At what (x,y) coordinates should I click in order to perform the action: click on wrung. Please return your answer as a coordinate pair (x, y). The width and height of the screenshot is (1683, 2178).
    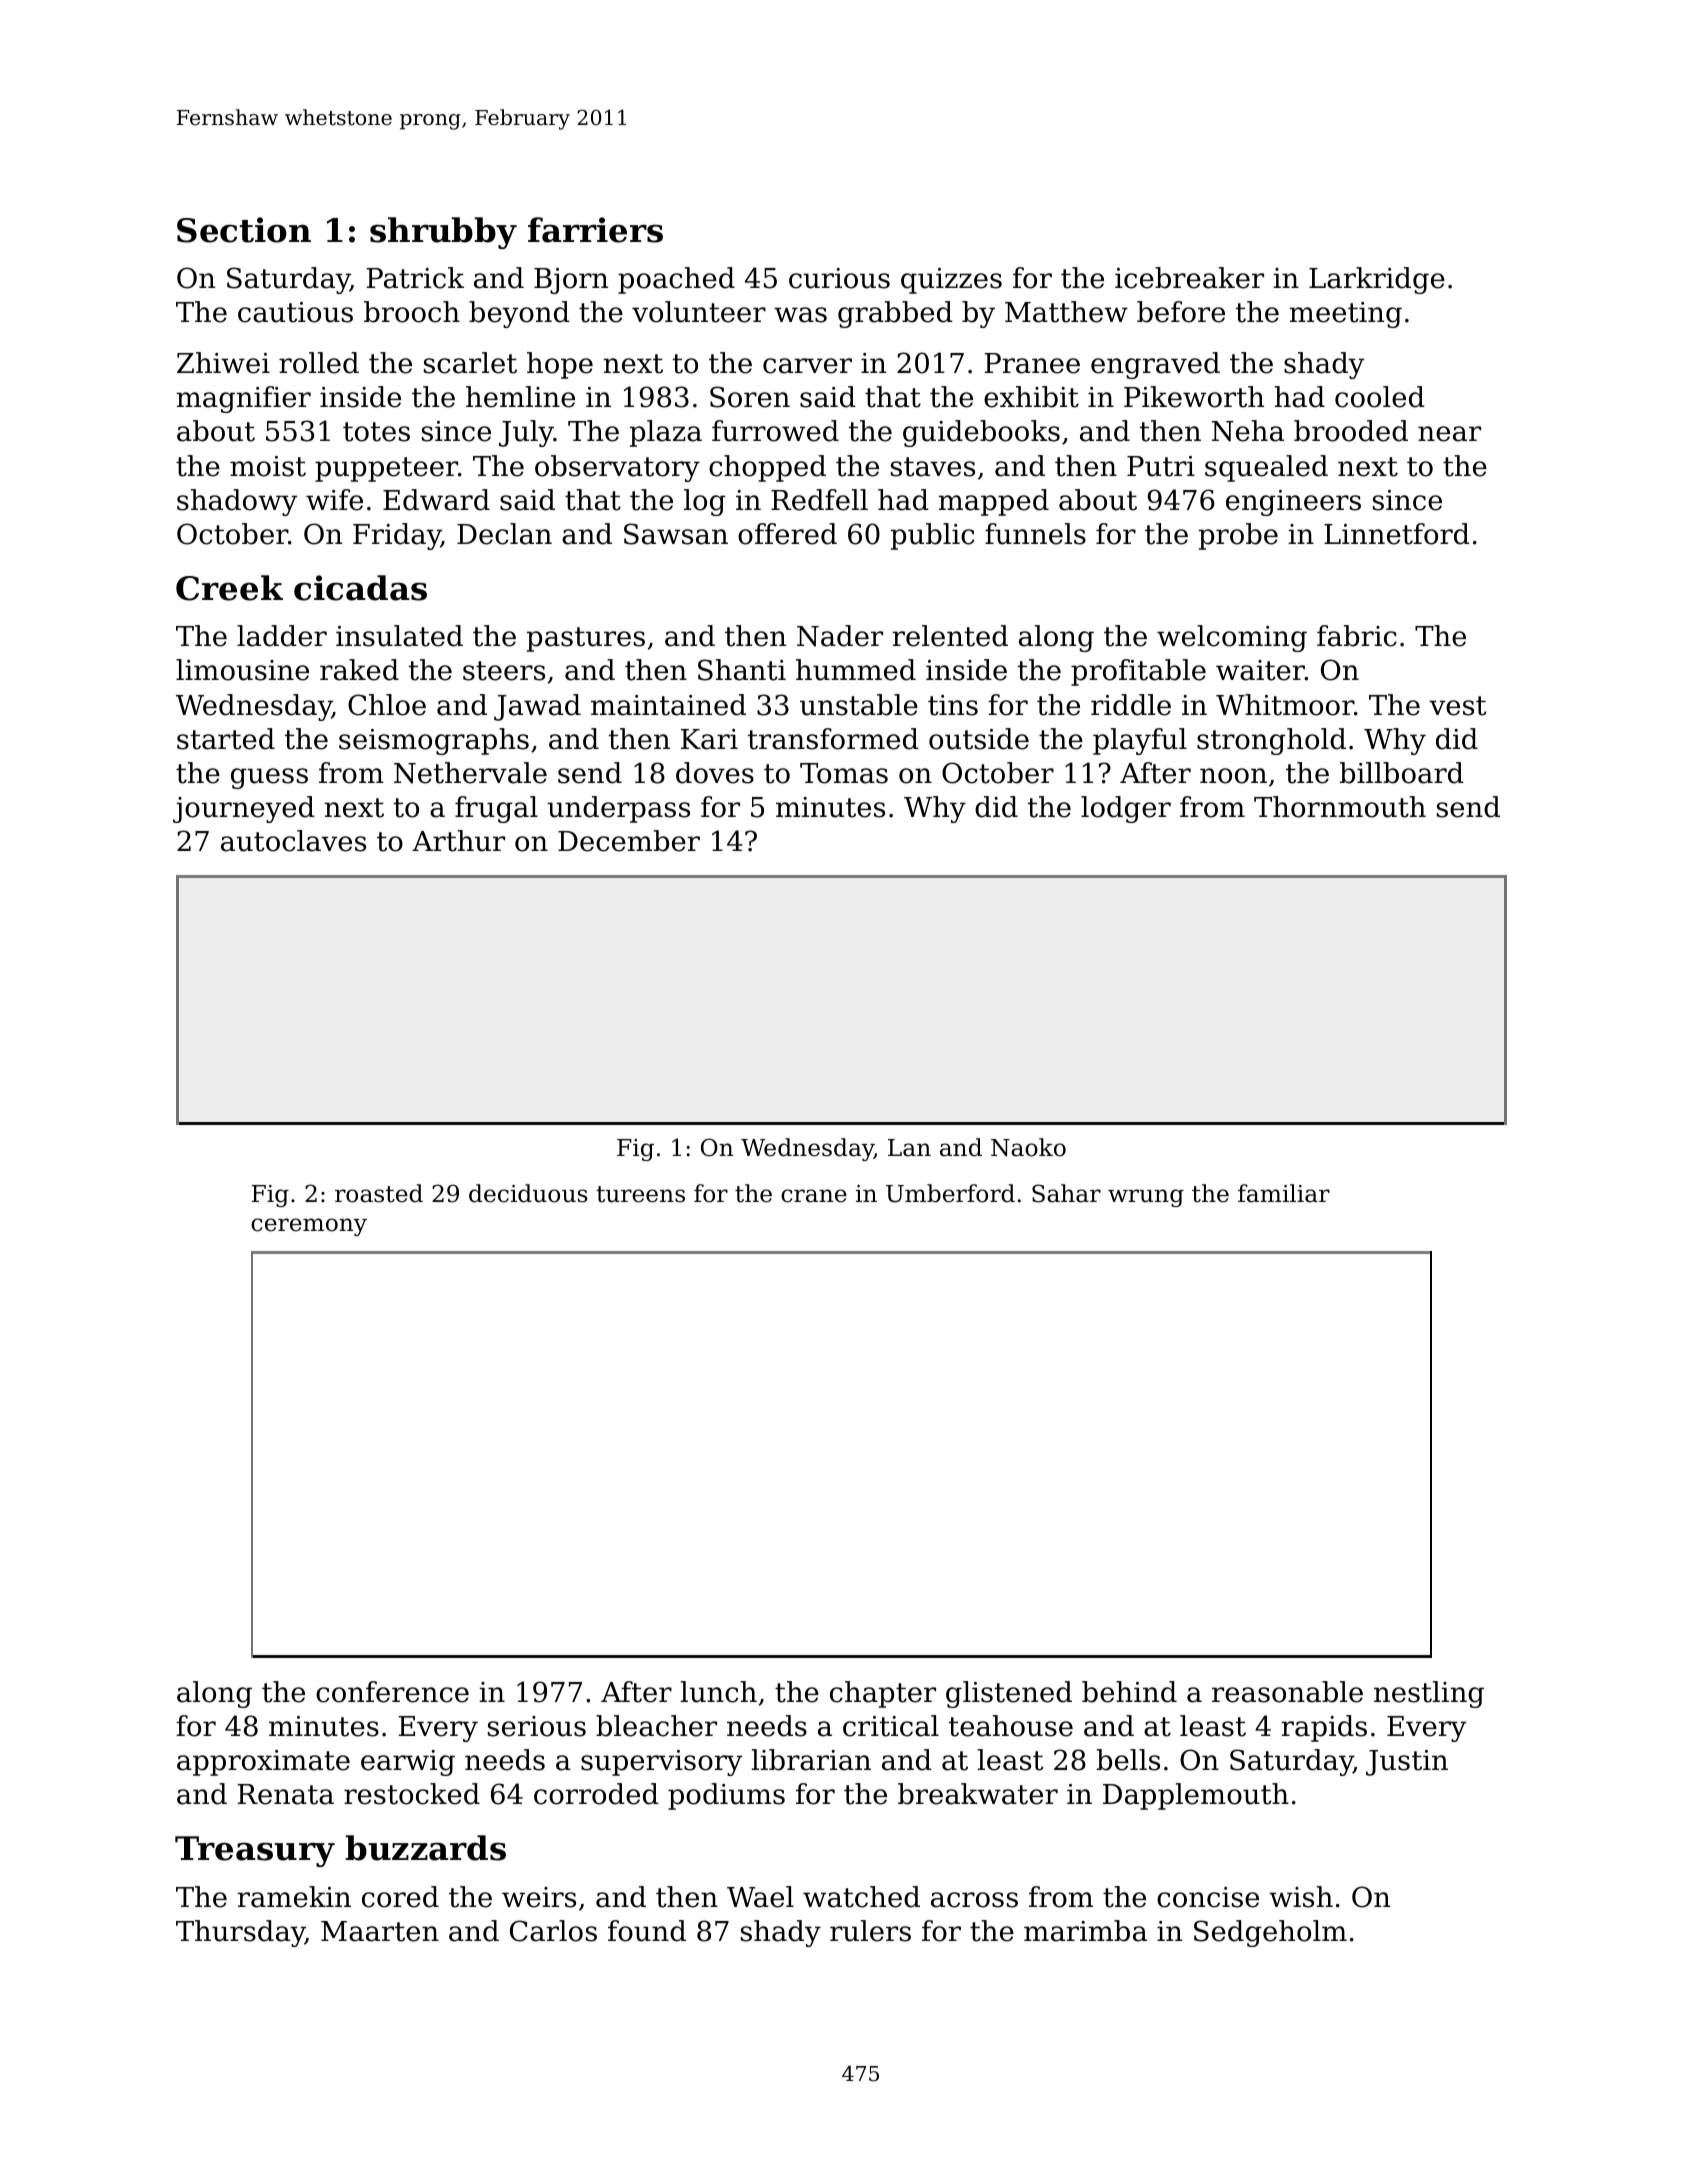
    Looking at the image, I should click on (1146, 1198).
